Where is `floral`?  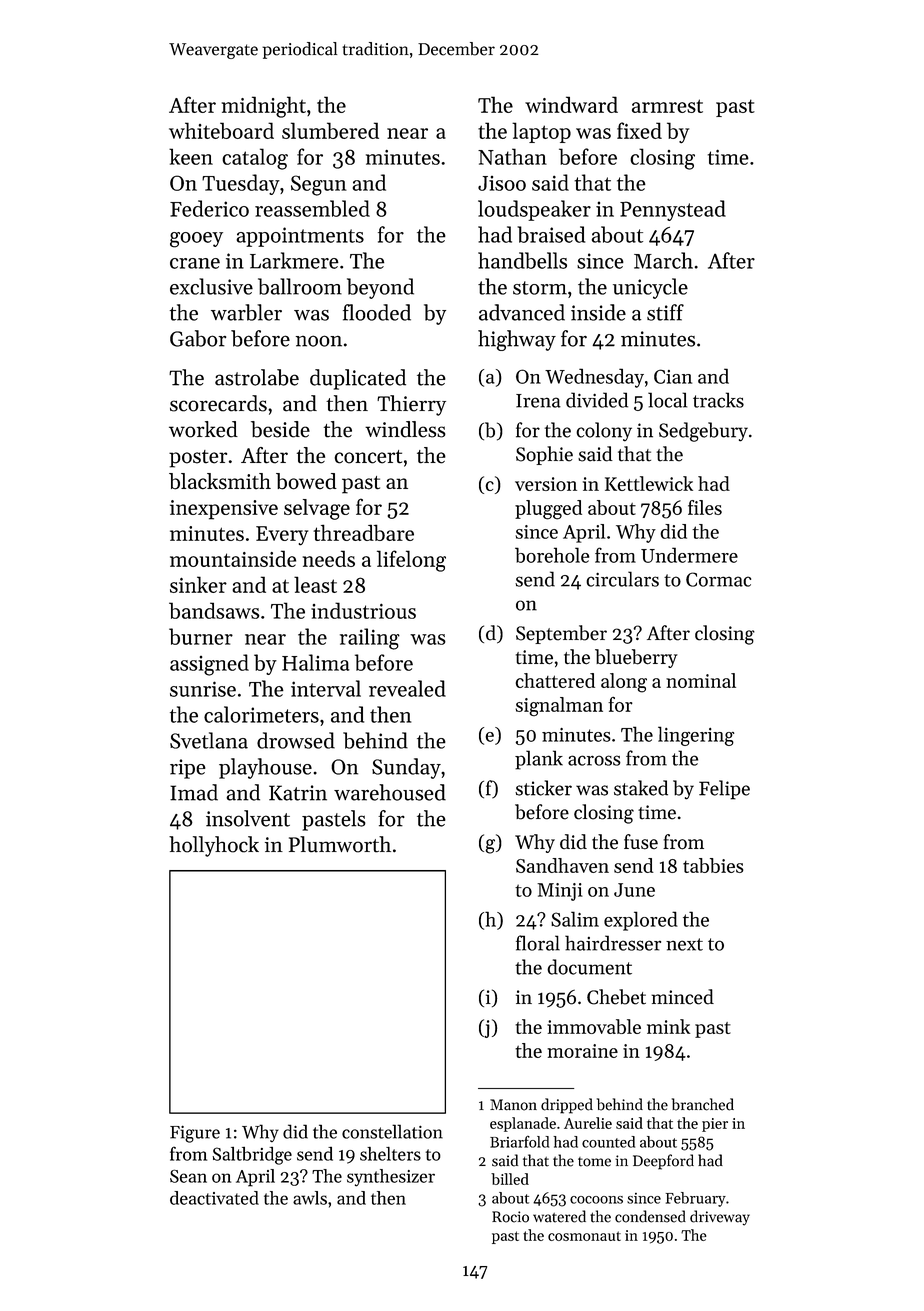
floral is located at coordinates (538, 943).
